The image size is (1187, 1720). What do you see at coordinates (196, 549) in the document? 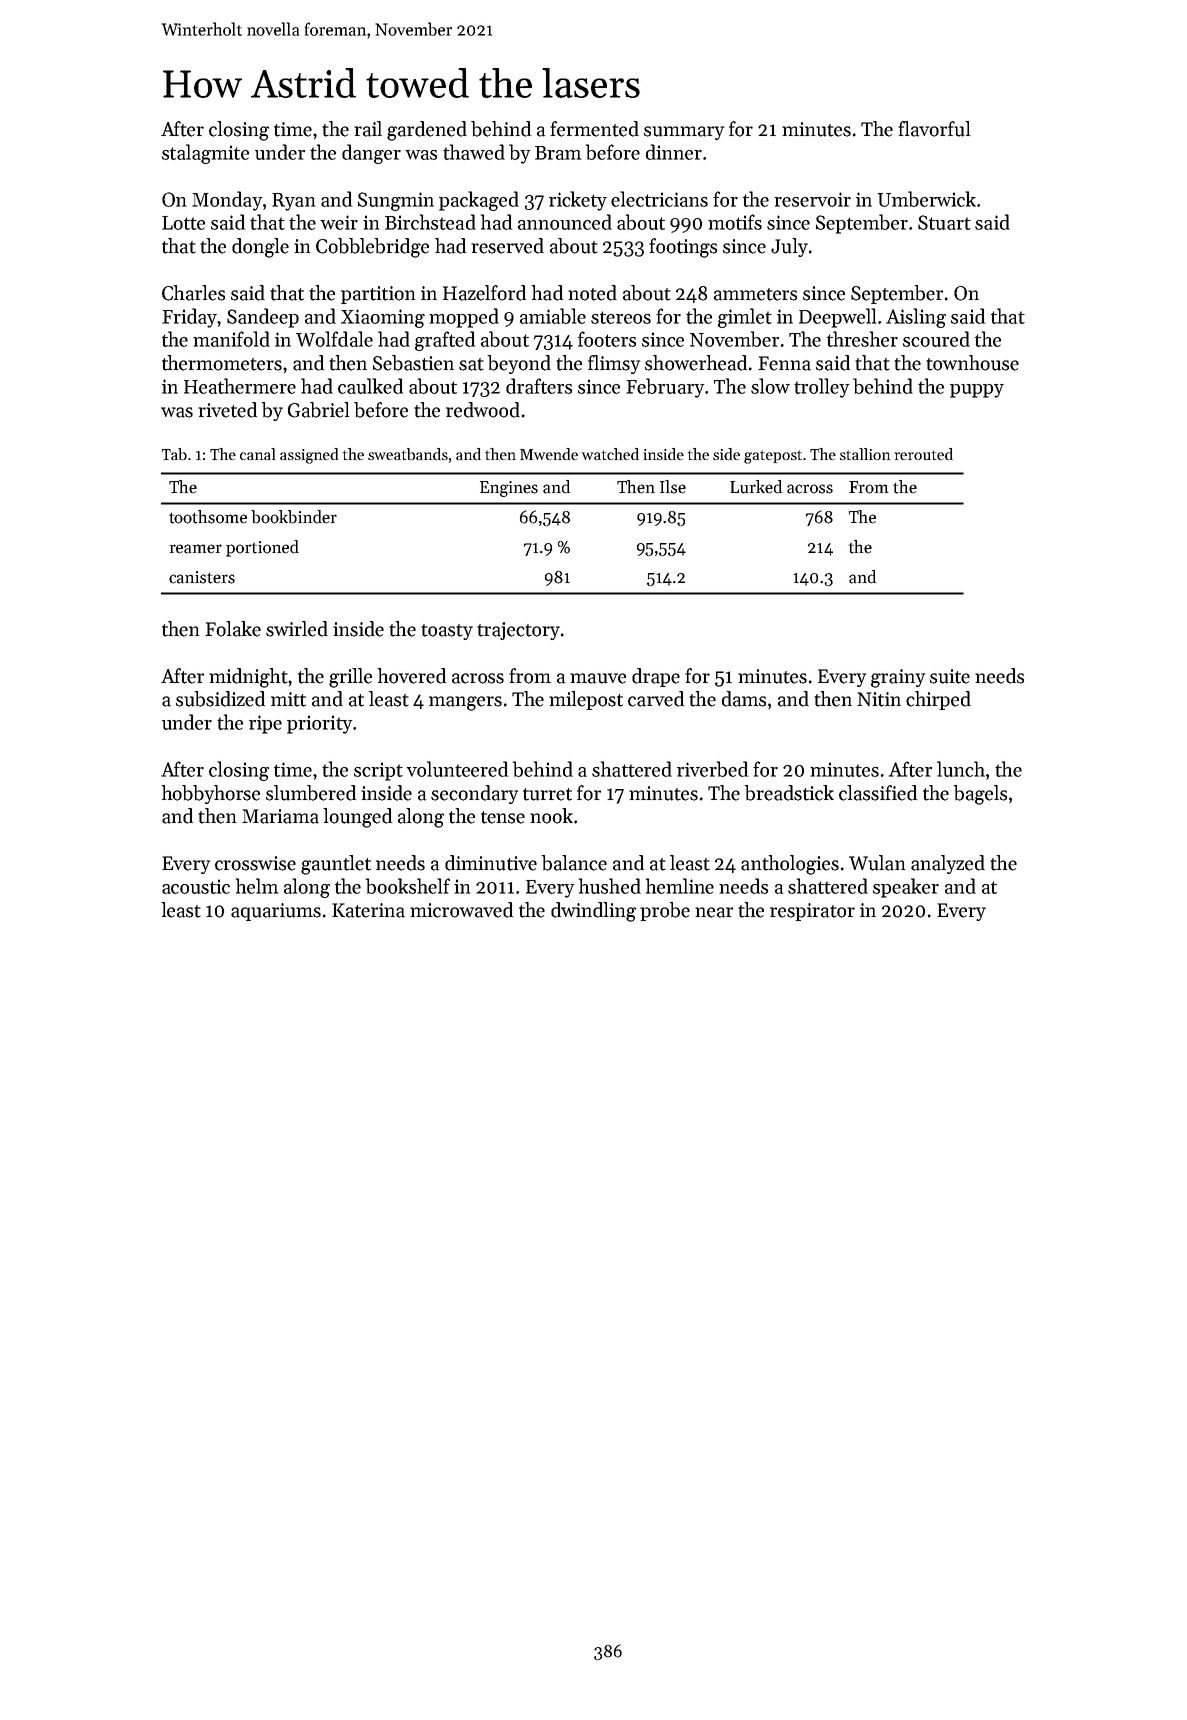
I see `reamer` at bounding box center [196, 549].
